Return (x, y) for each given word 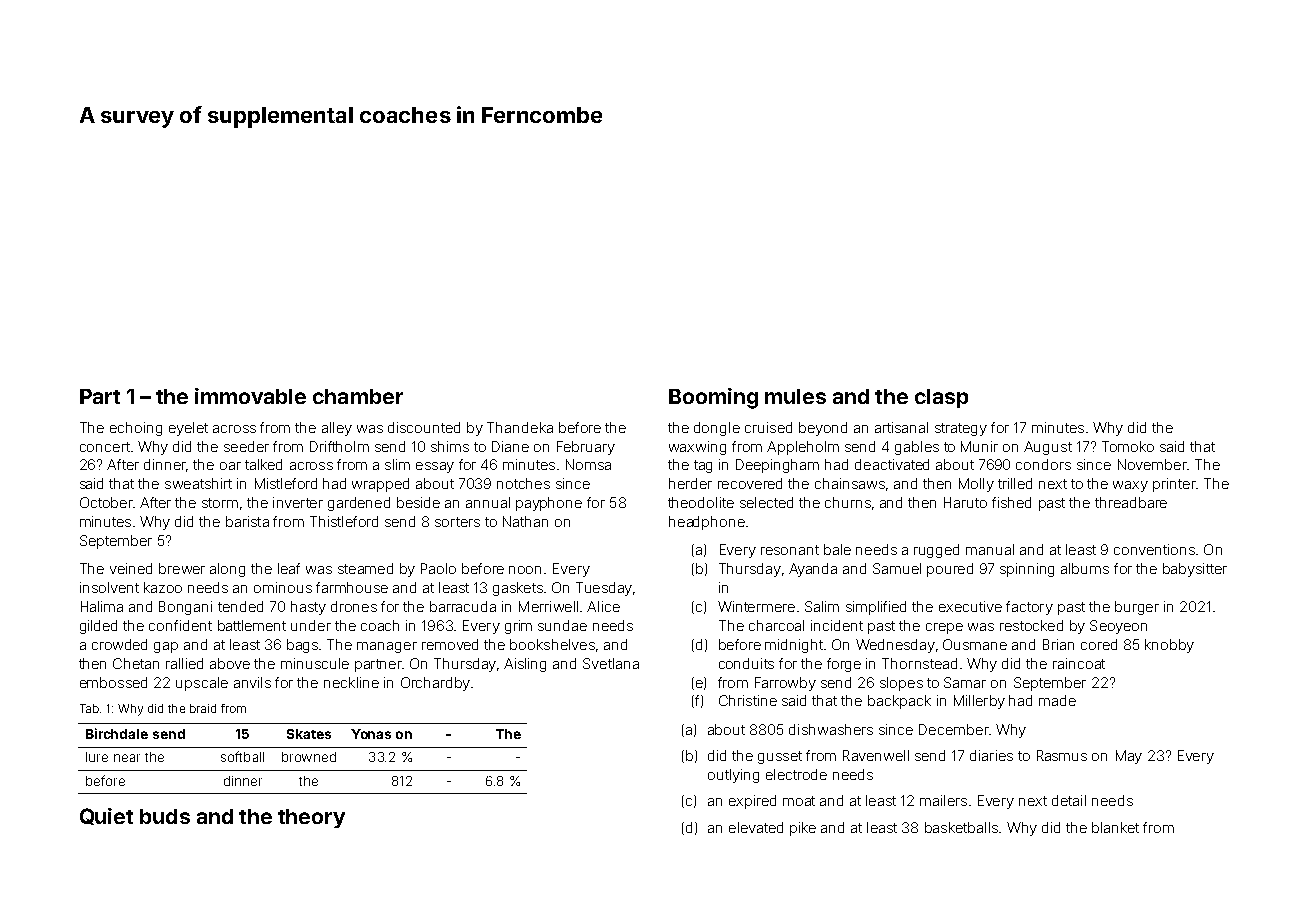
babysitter (1195, 570)
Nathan (525, 521)
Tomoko (1128, 446)
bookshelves (552, 644)
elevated (756, 827)
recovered (750, 483)
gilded (98, 627)
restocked (1031, 625)
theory (311, 818)
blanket (1115, 827)
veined (131, 568)
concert (105, 447)
